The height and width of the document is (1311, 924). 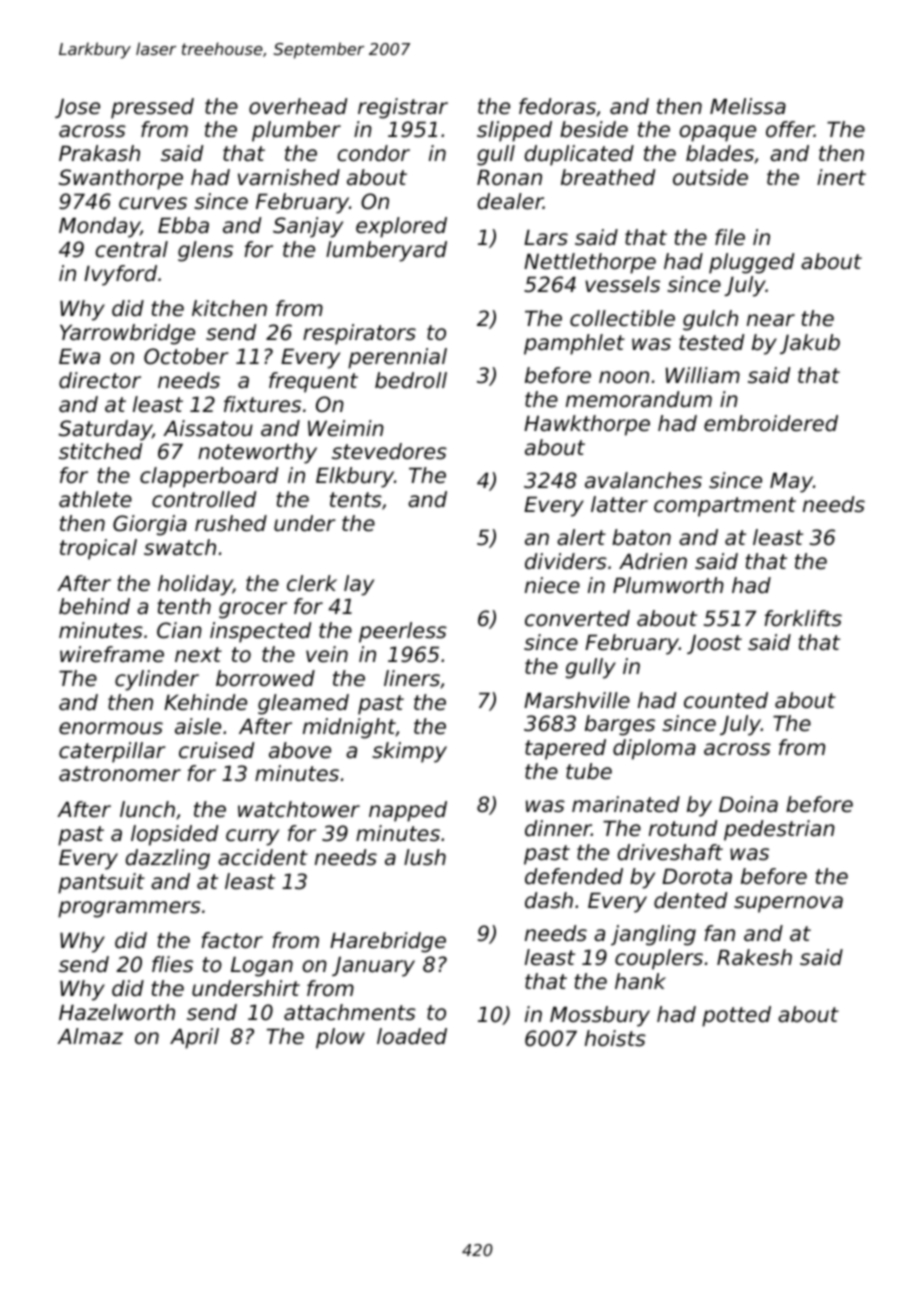 What do you see at coordinates (194, 1038) in the document?
I see `April` at bounding box center [194, 1038].
